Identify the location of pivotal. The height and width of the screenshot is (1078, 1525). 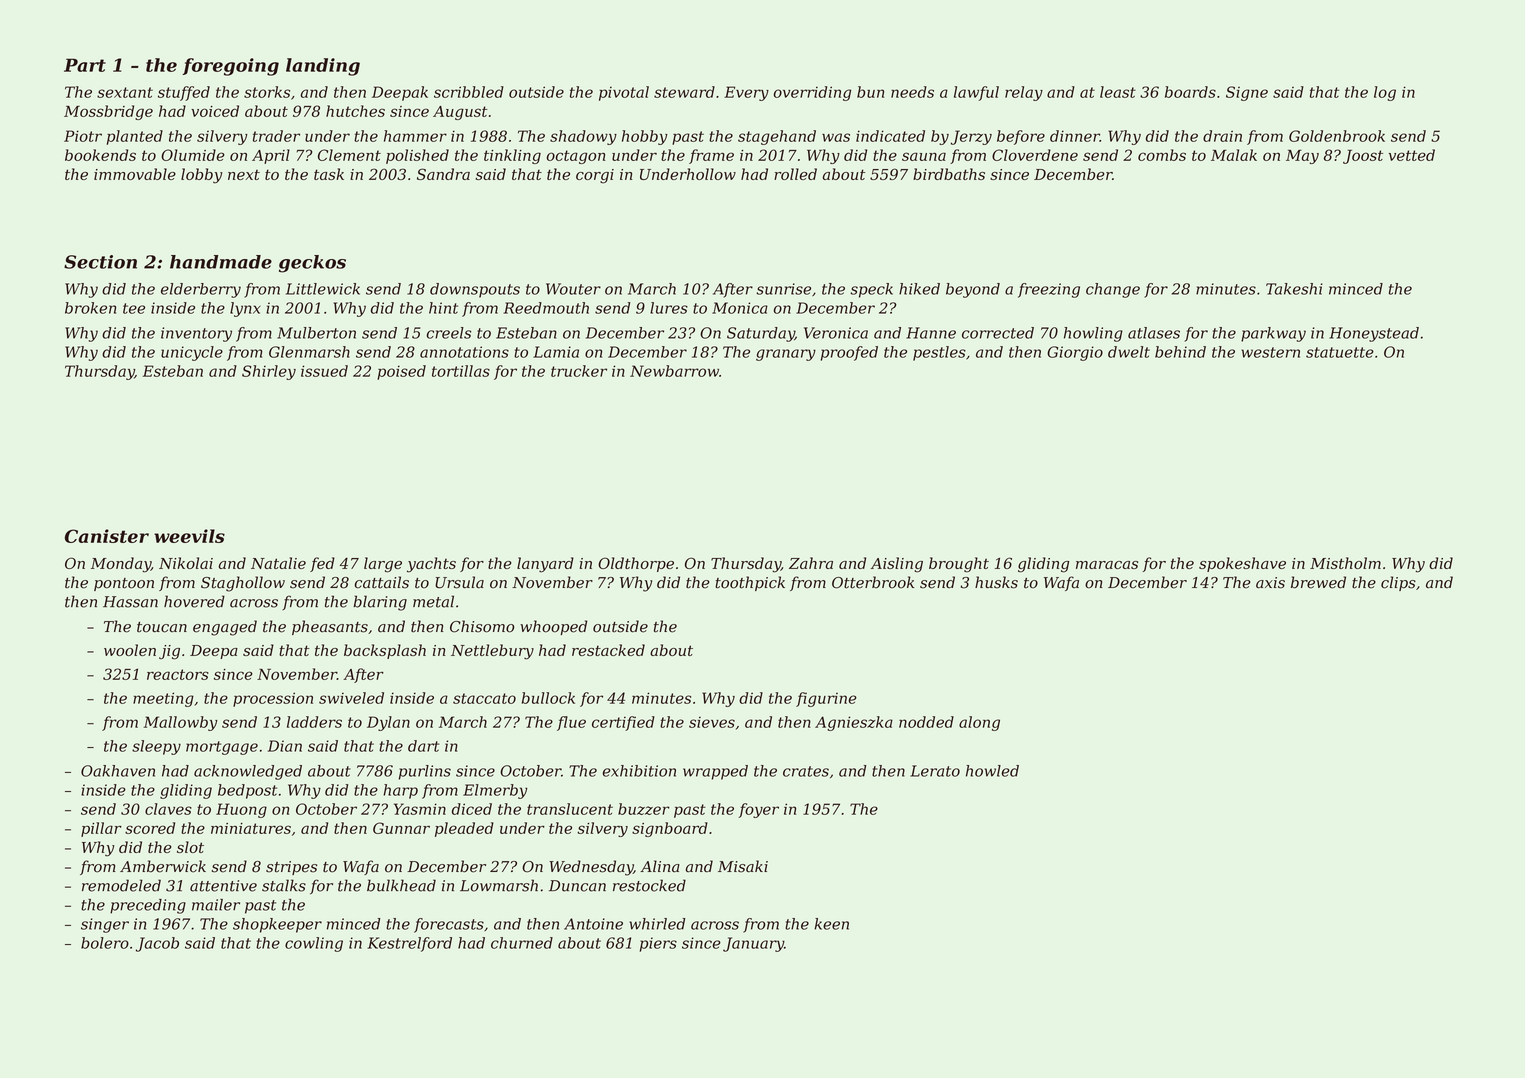
(624, 93).
